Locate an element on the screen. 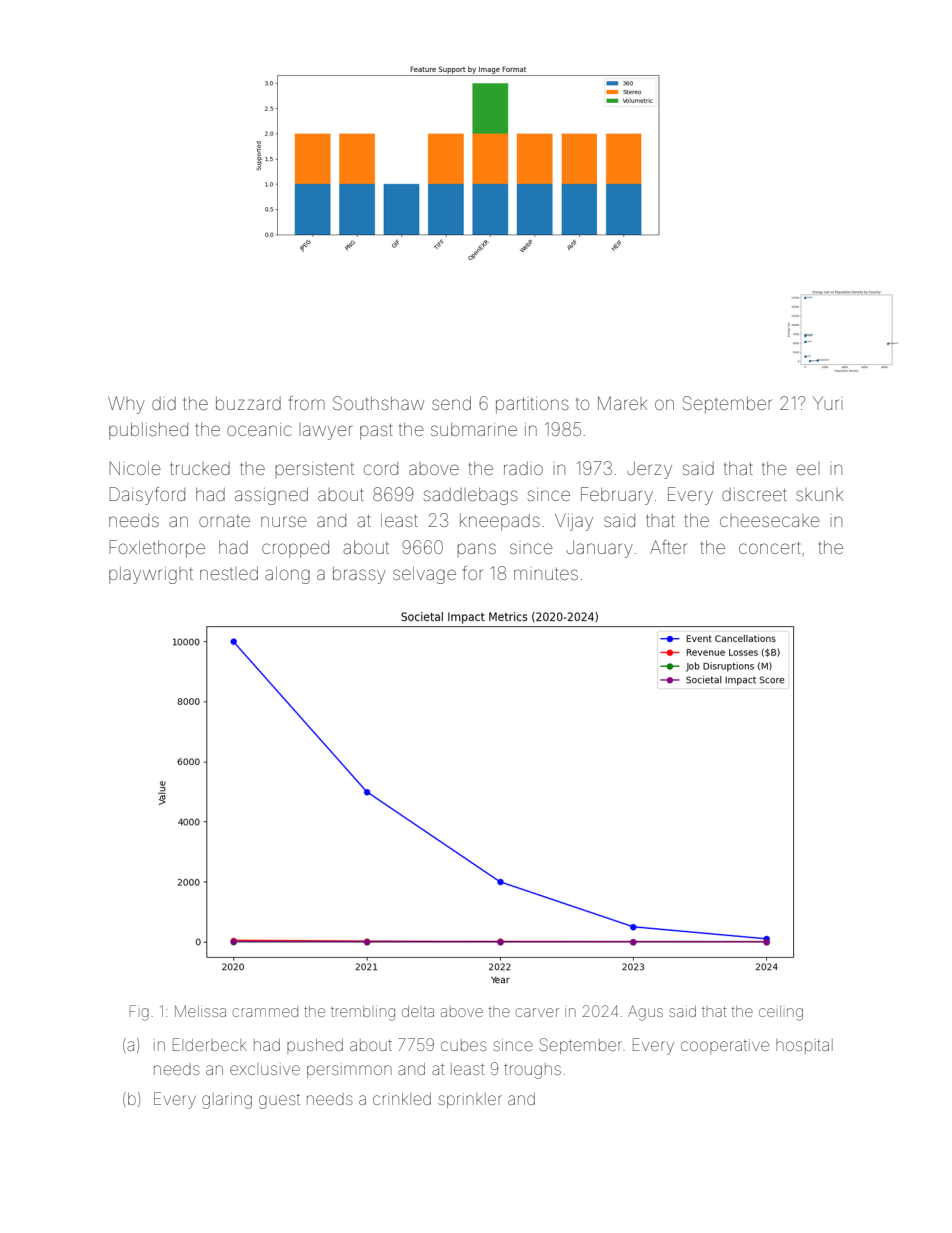 The image size is (952, 1233). discreet is located at coordinates (754, 494).
